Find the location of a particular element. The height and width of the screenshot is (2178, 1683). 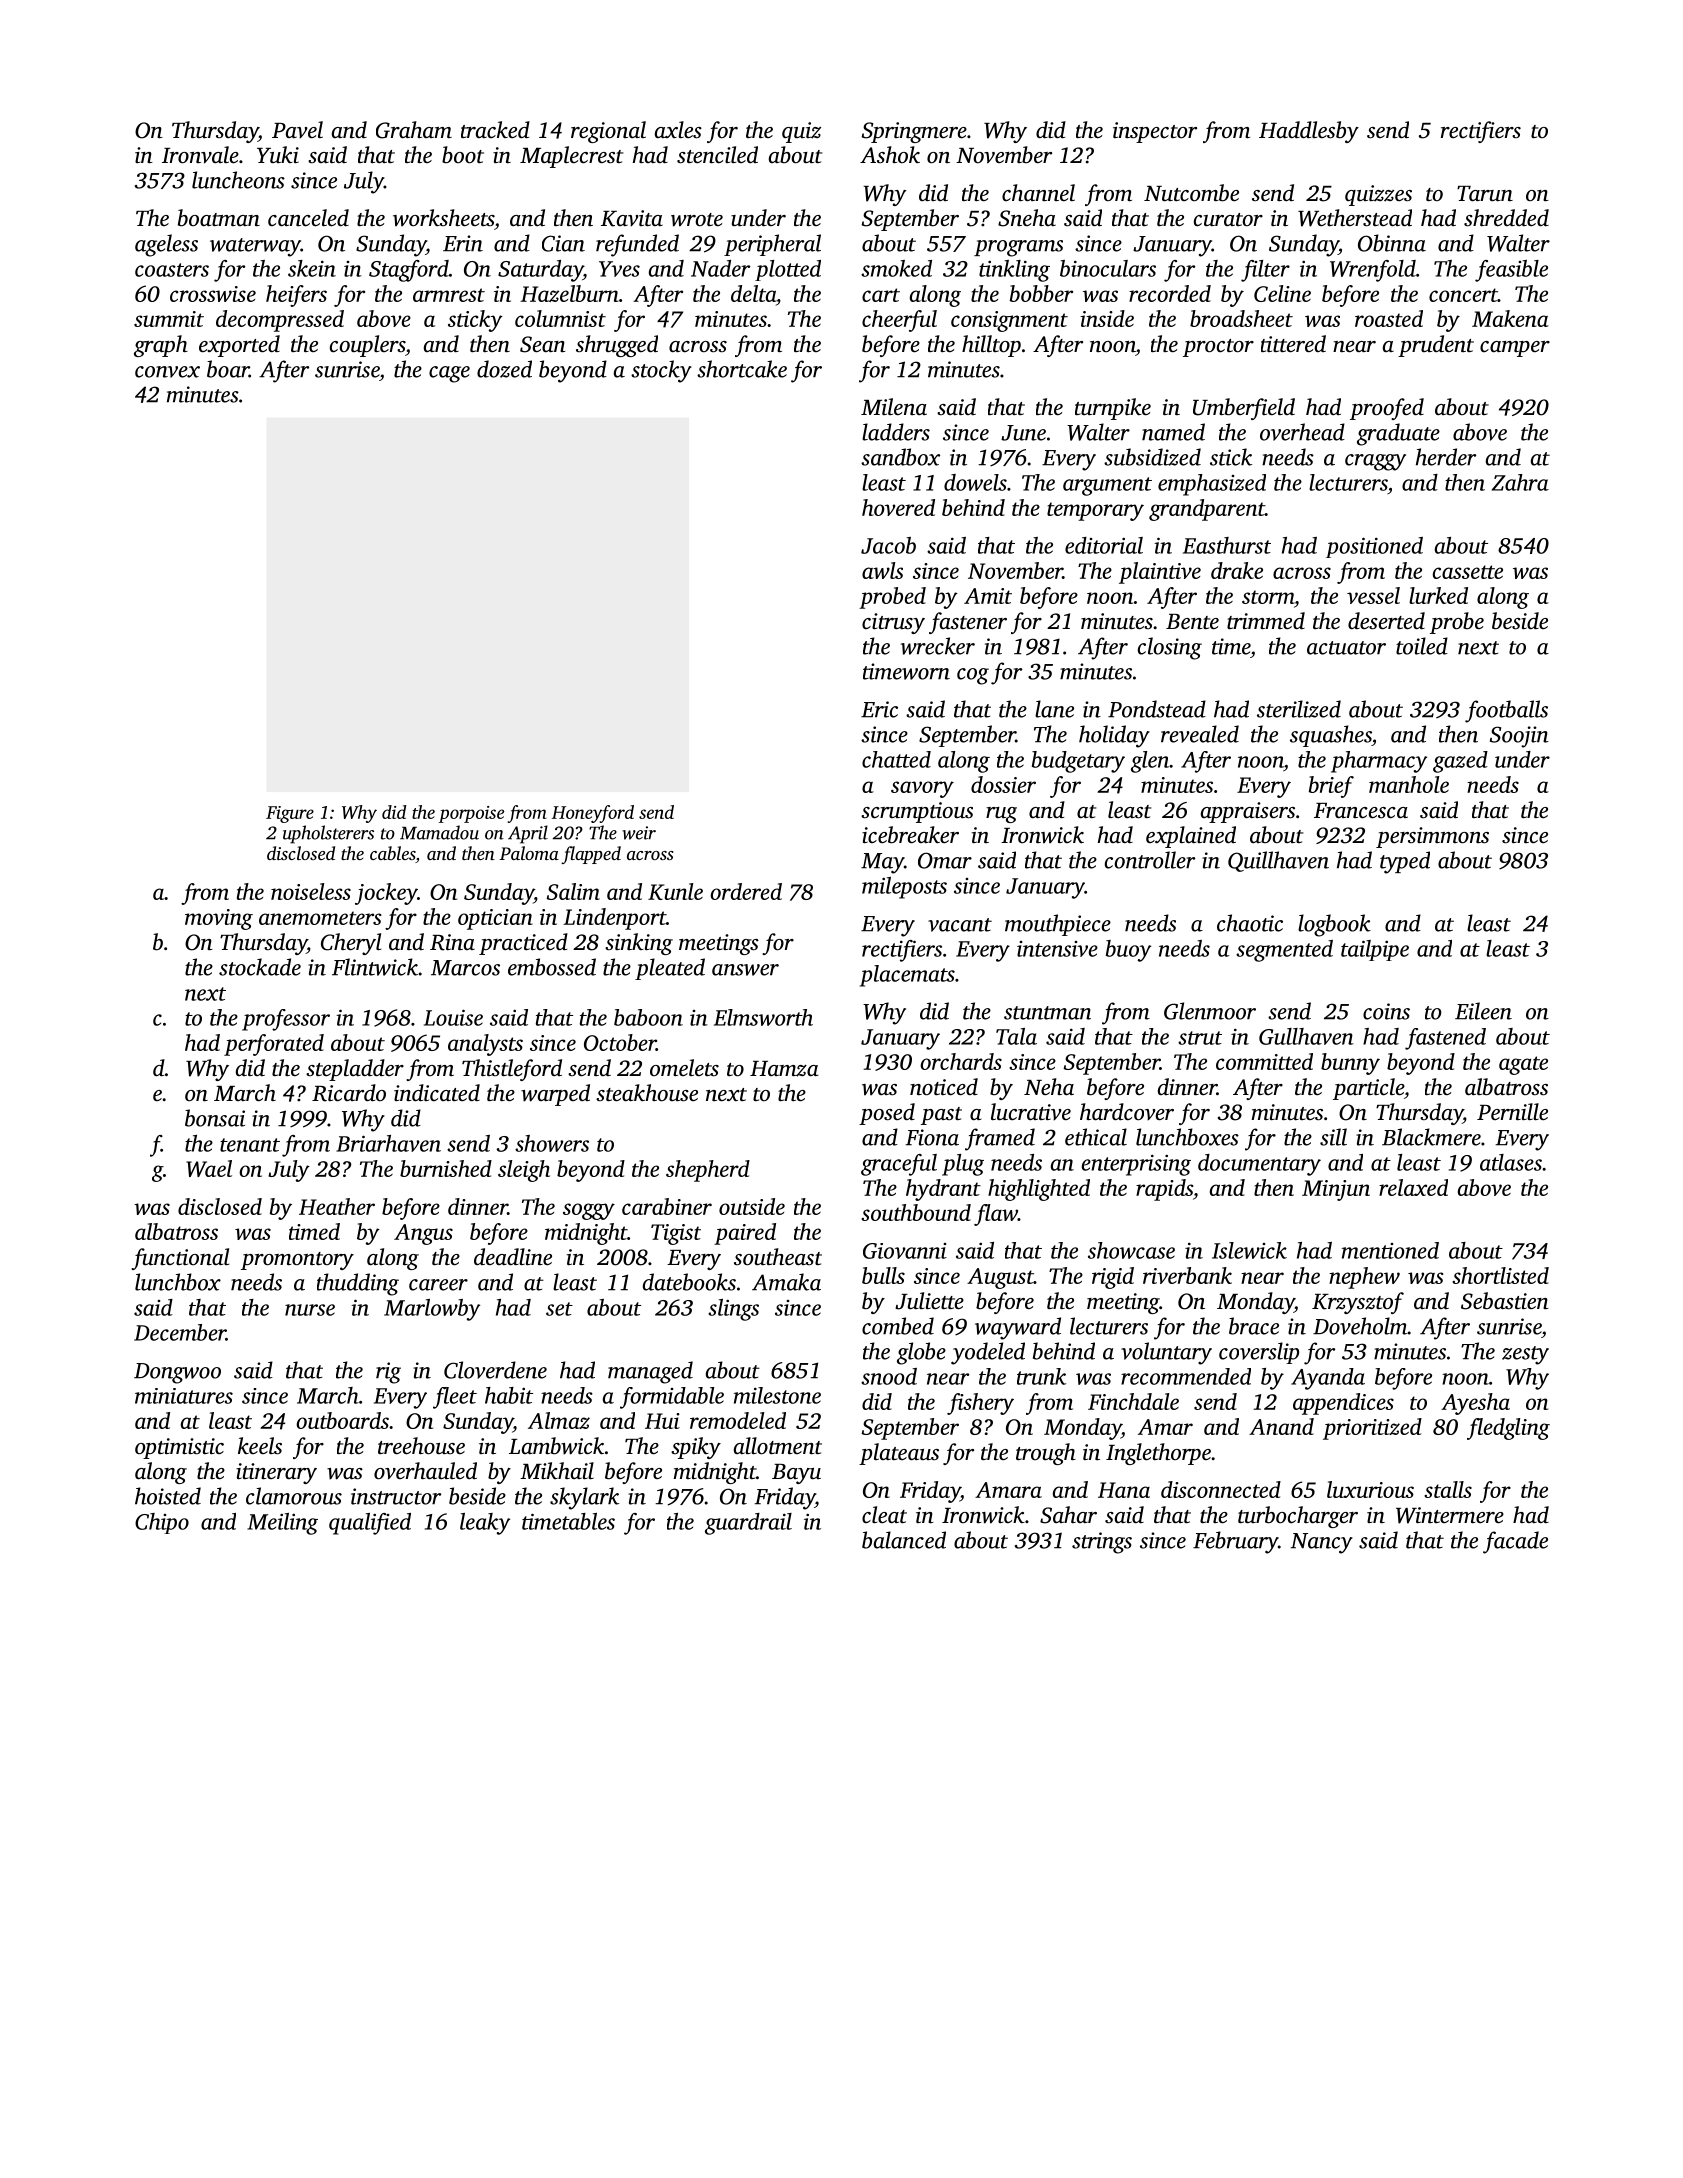

outside is located at coordinates (752, 1206).
